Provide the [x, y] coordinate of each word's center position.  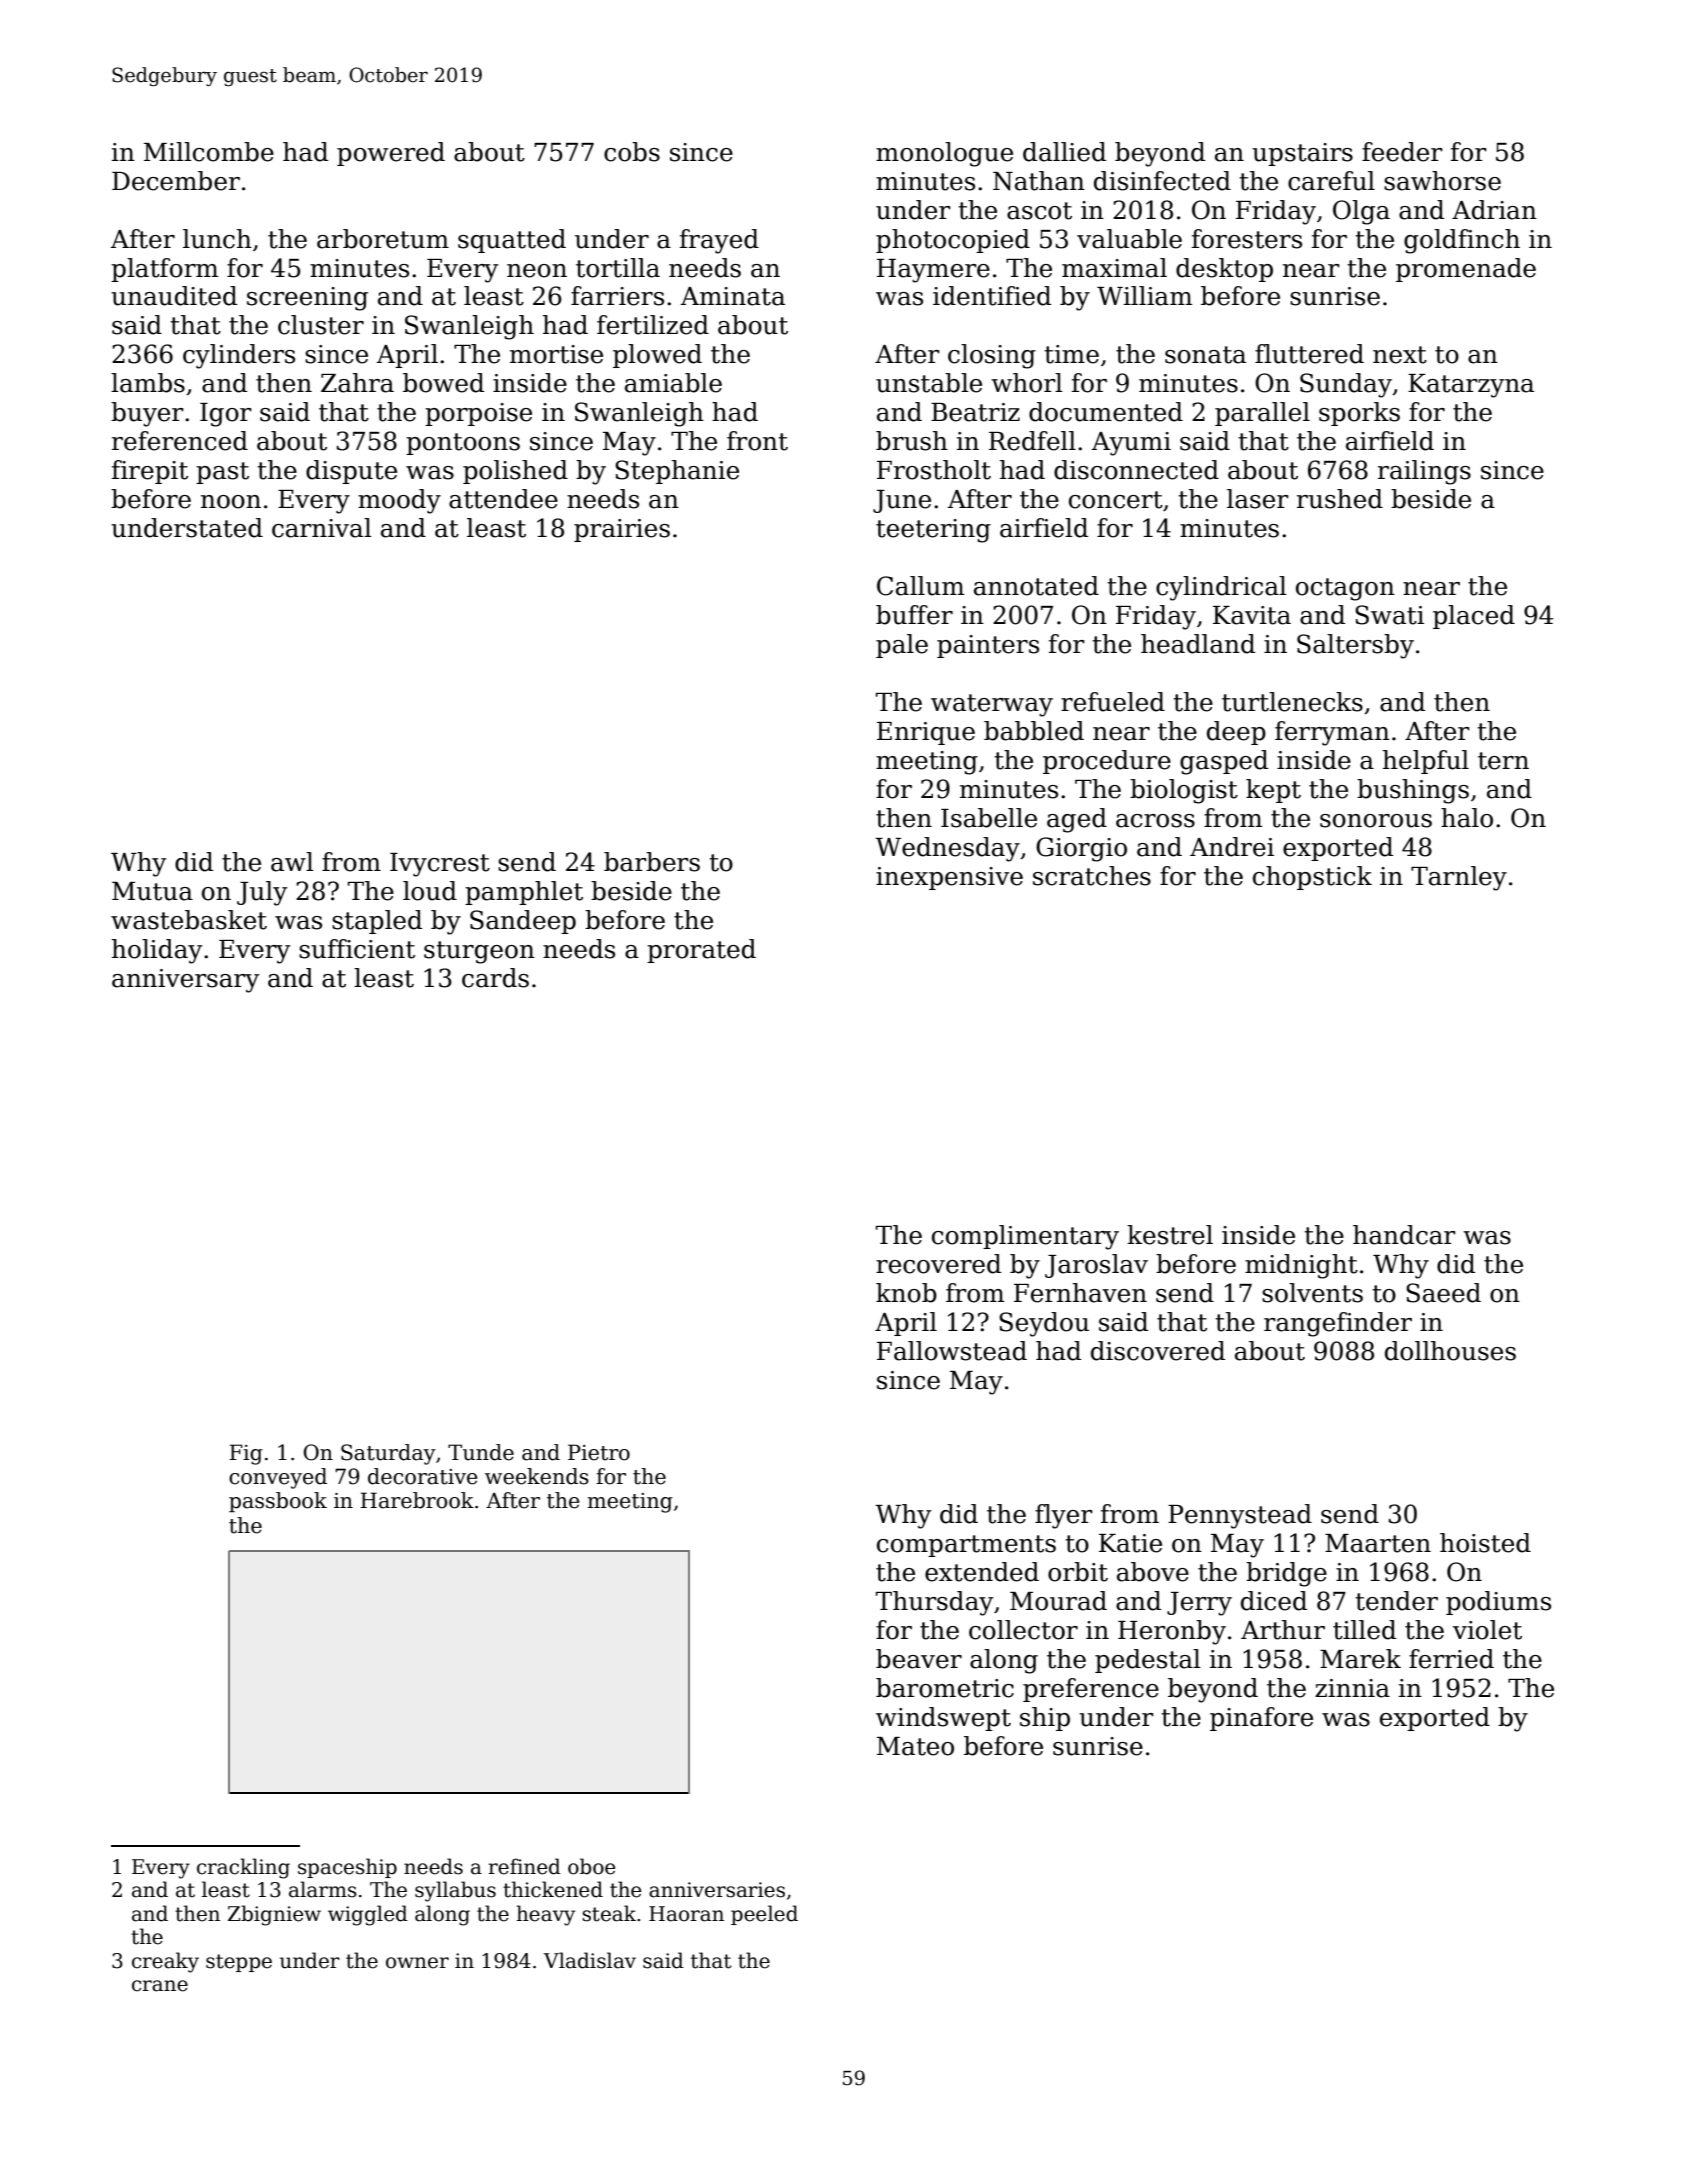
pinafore [1261, 1719]
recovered [938, 1264]
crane [160, 1986]
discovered [1158, 1351]
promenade [1466, 270]
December [176, 181]
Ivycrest [440, 865]
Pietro [599, 1452]
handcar [1404, 1235]
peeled [764, 1915]
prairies [622, 530]
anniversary [185, 981]
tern [1503, 761]
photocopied [953, 241]
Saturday [388, 1454]
